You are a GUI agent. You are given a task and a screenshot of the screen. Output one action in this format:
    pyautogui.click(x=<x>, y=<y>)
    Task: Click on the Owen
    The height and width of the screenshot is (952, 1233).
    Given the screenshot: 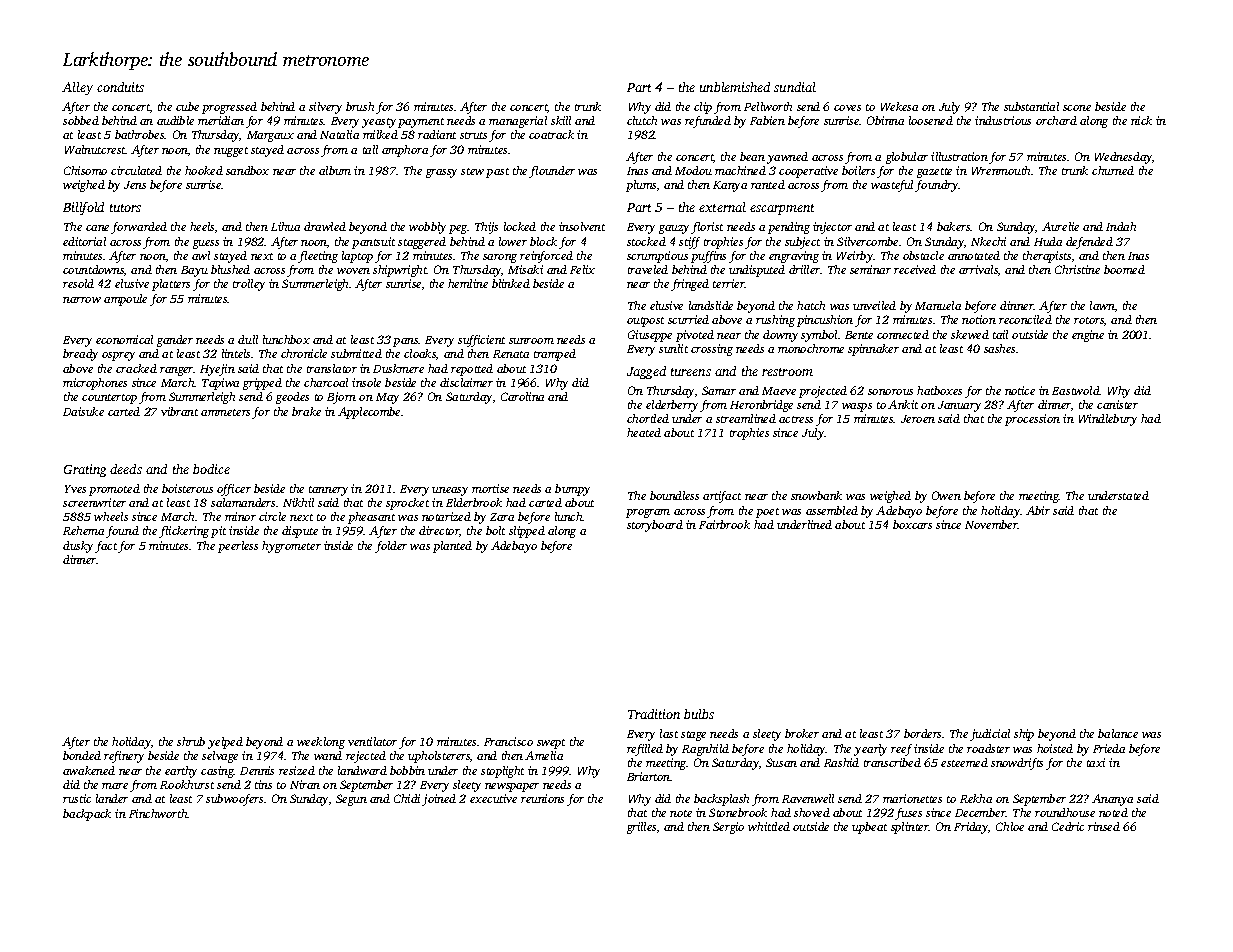 What is the action you would take?
    pyautogui.click(x=946, y=495)
